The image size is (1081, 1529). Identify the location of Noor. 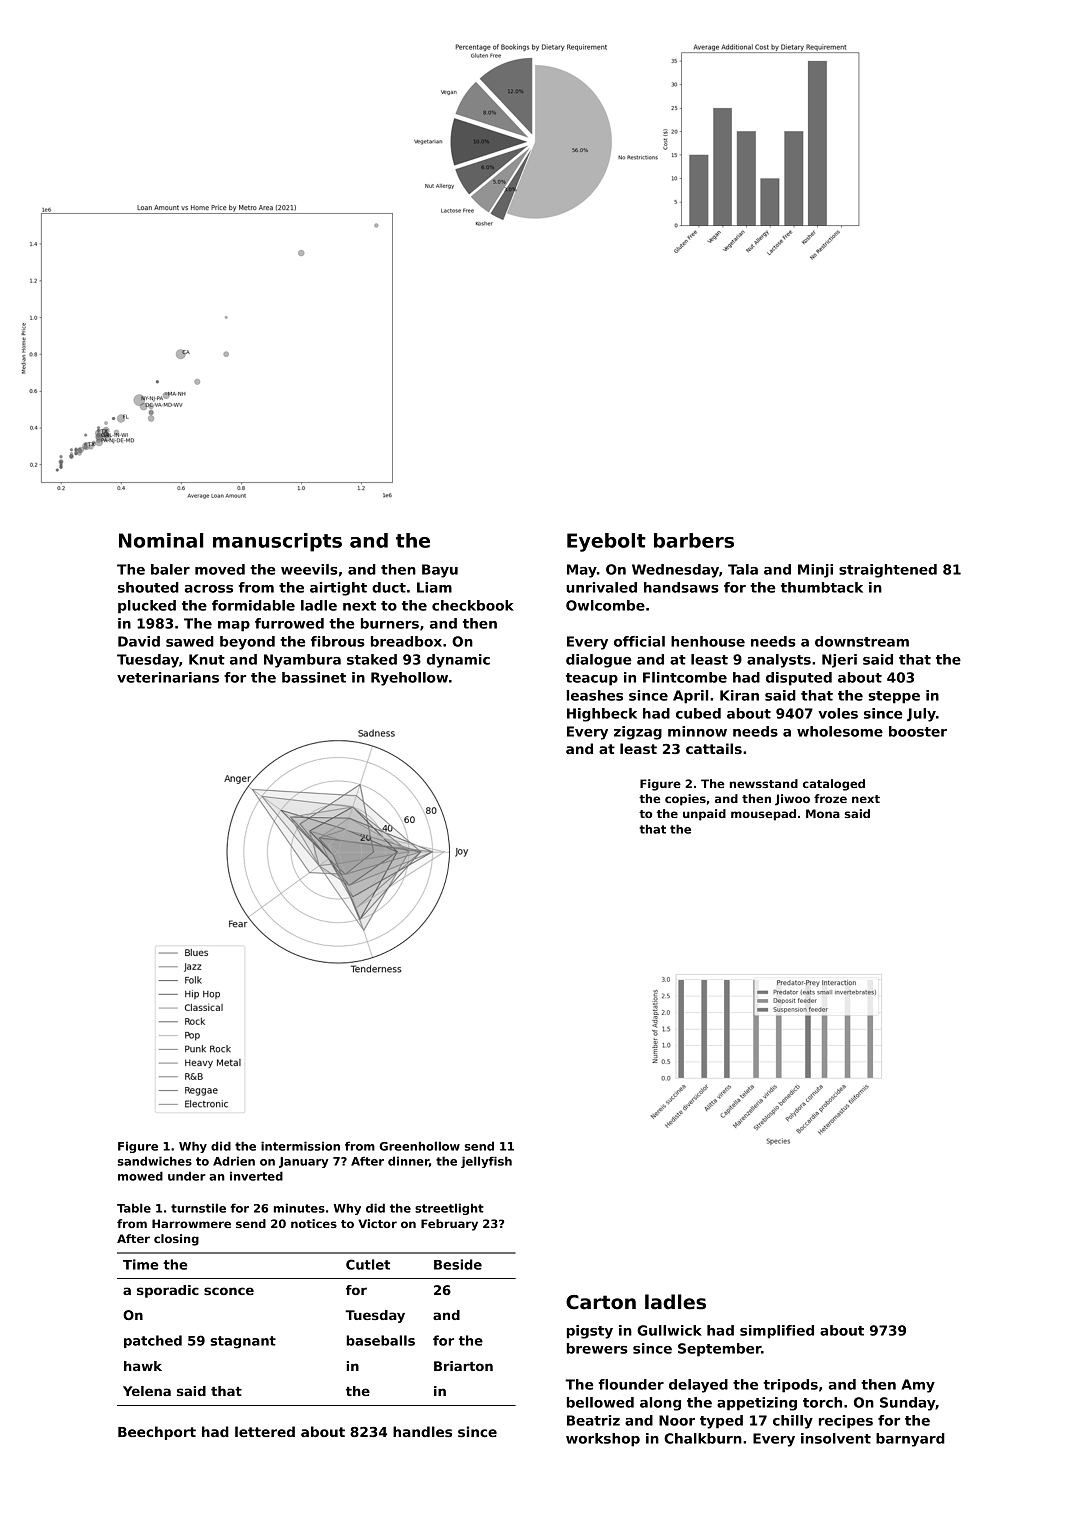
(677, 1420).
